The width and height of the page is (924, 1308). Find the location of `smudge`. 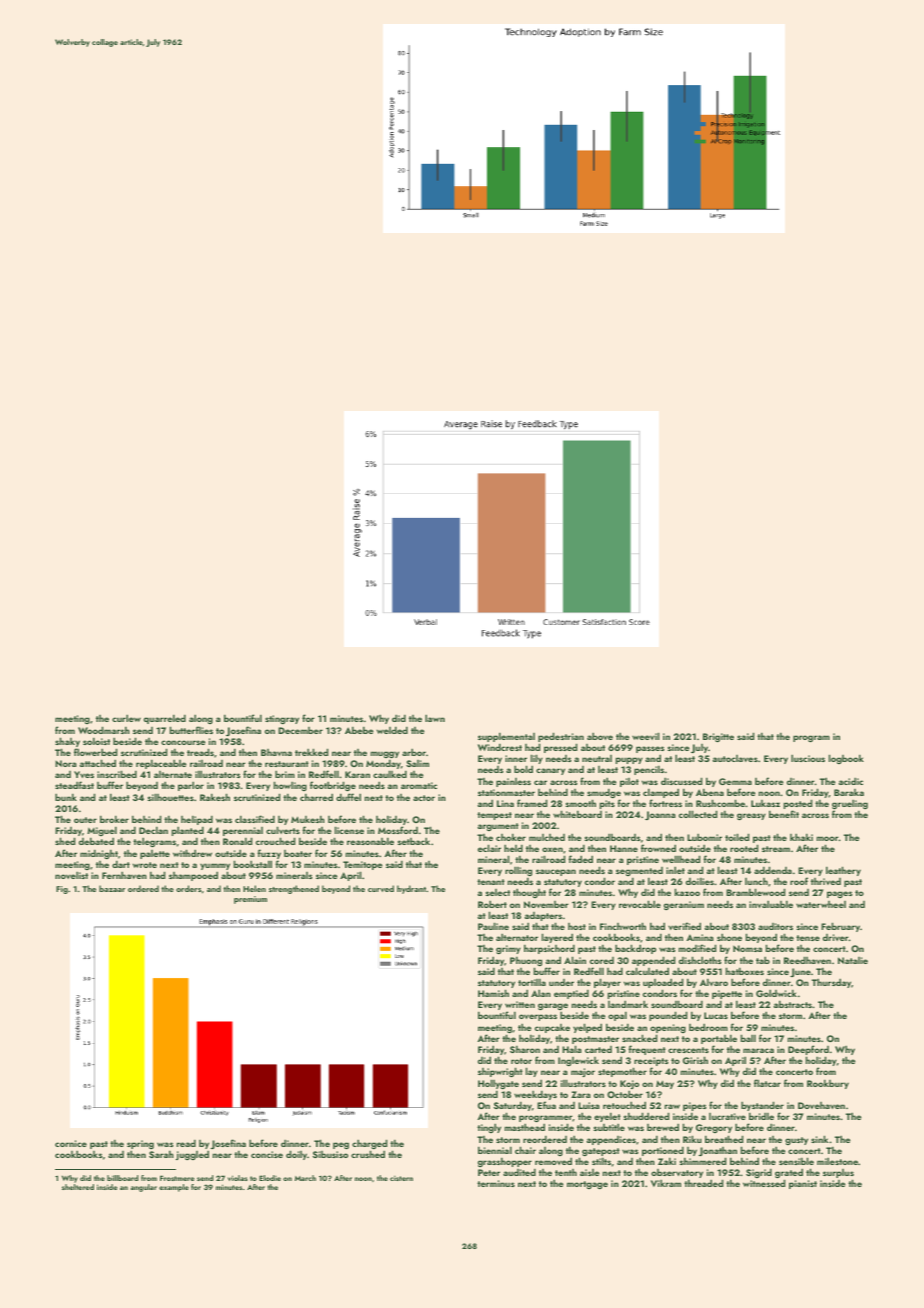

smudge is located at coordinates (604, 793).
